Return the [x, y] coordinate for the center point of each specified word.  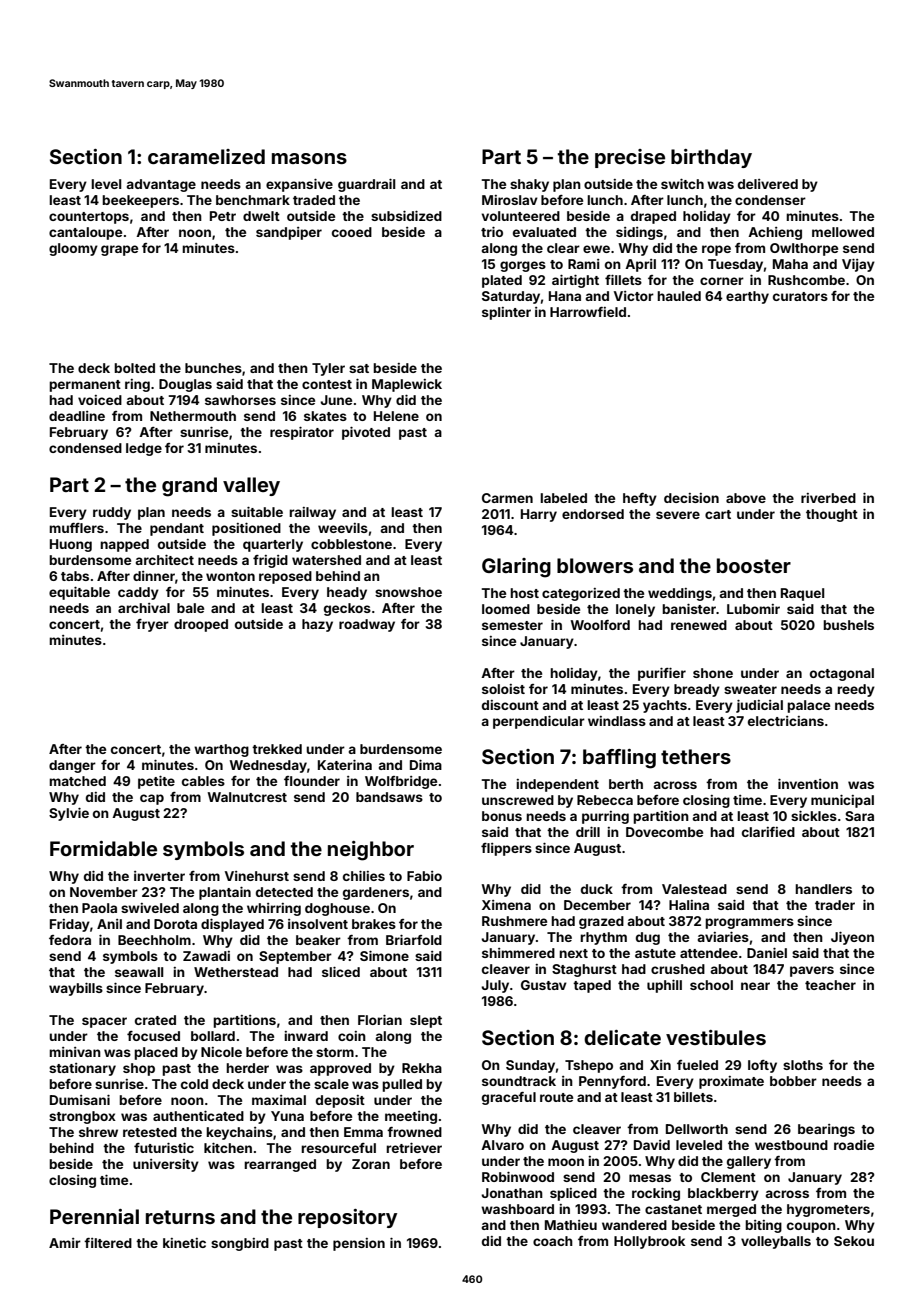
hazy [317, 625]
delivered [768, 184]
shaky [529, 185]
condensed [85, 448]
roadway [367, 625]
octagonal [842, 674]
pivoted [366, 433]
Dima [426, 765]
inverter [159, 876]
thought [832, 515]
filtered [108, 1243]
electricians [786, 721]
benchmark [253, 200]
